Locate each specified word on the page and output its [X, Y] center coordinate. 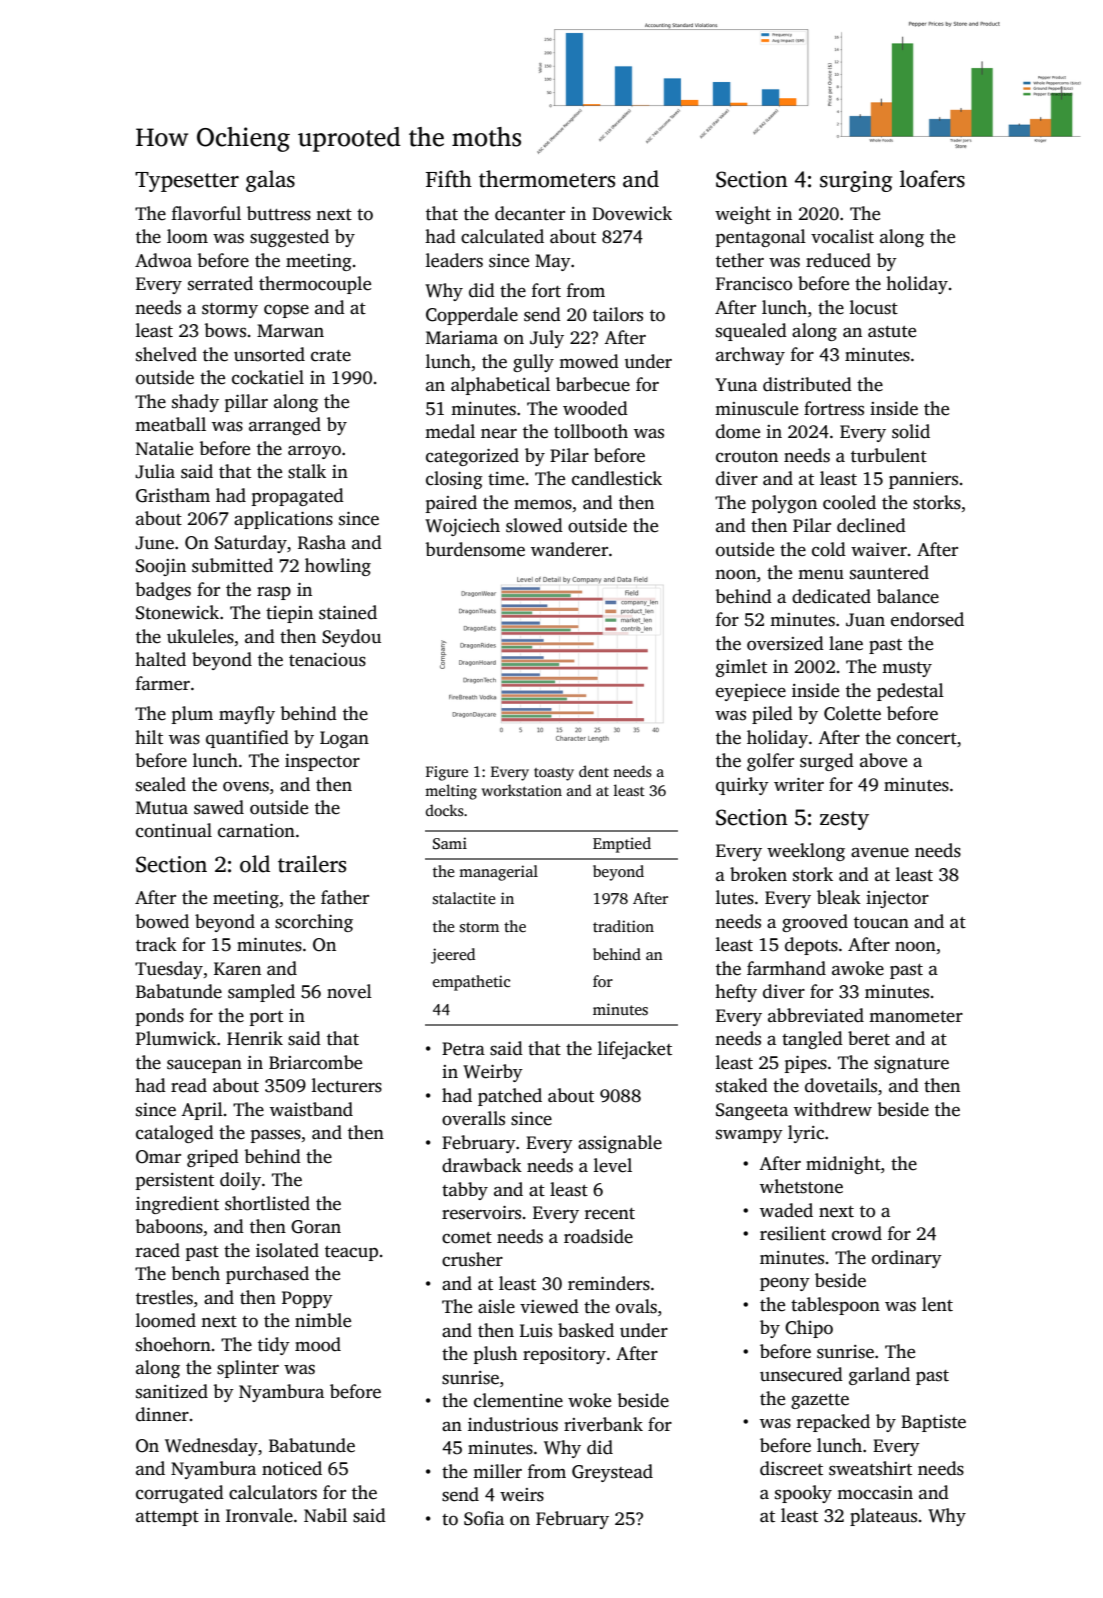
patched [510, 1097]
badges [163, 591]
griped [213, 1158]
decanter [530, 213]
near [499, 434]
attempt [167, 1518]
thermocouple [315, 285]
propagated [298, 497]
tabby [465, 1191]
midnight [843, 1165]
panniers [923, 480]
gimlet [741, 668]
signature [911, 1064]
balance [908, 596]
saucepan [204, 1066]
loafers [932, 179]
